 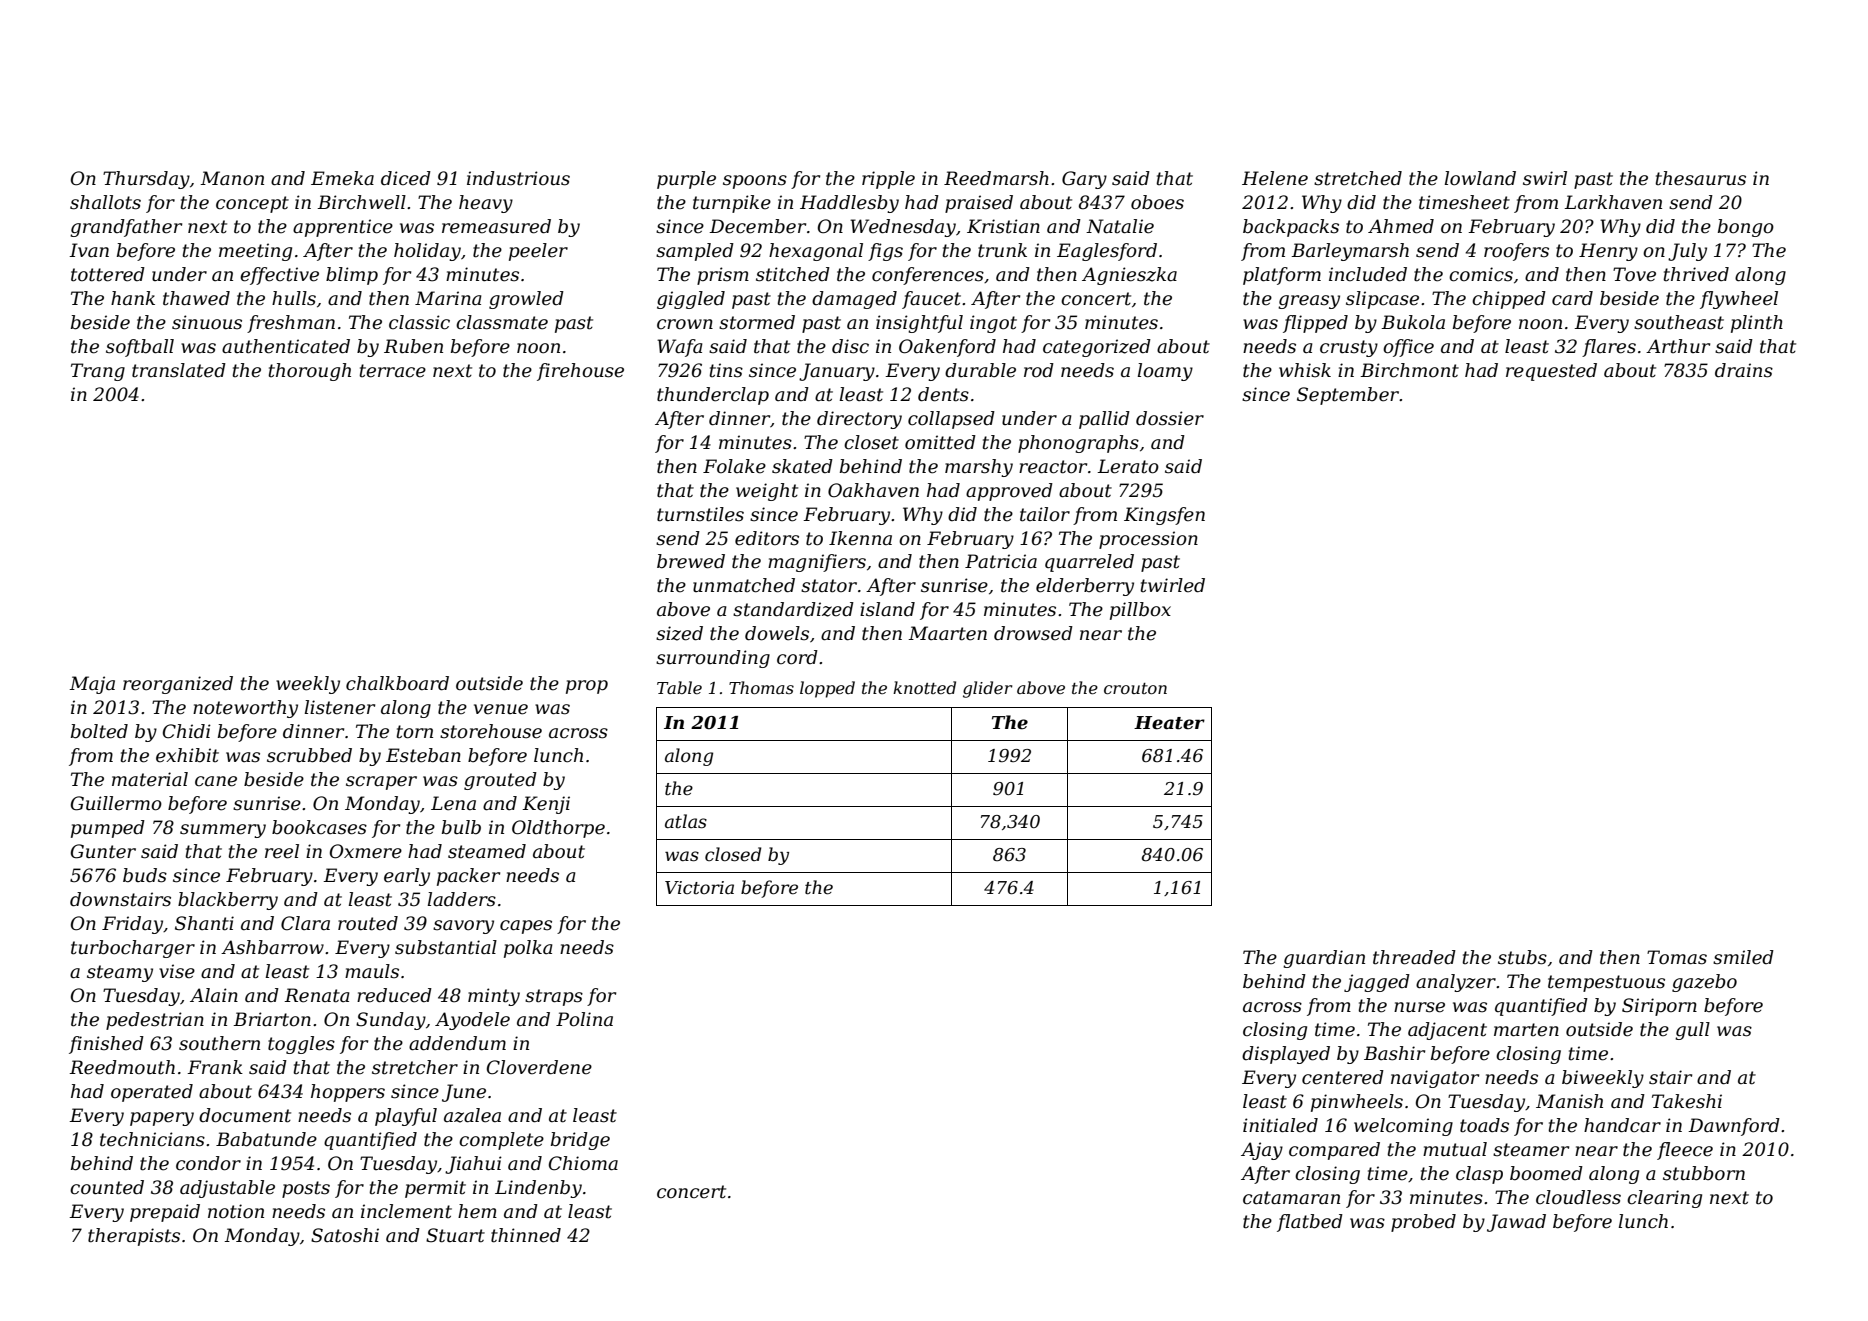 I want to click on plinth, so click(x=1757, y=324).
